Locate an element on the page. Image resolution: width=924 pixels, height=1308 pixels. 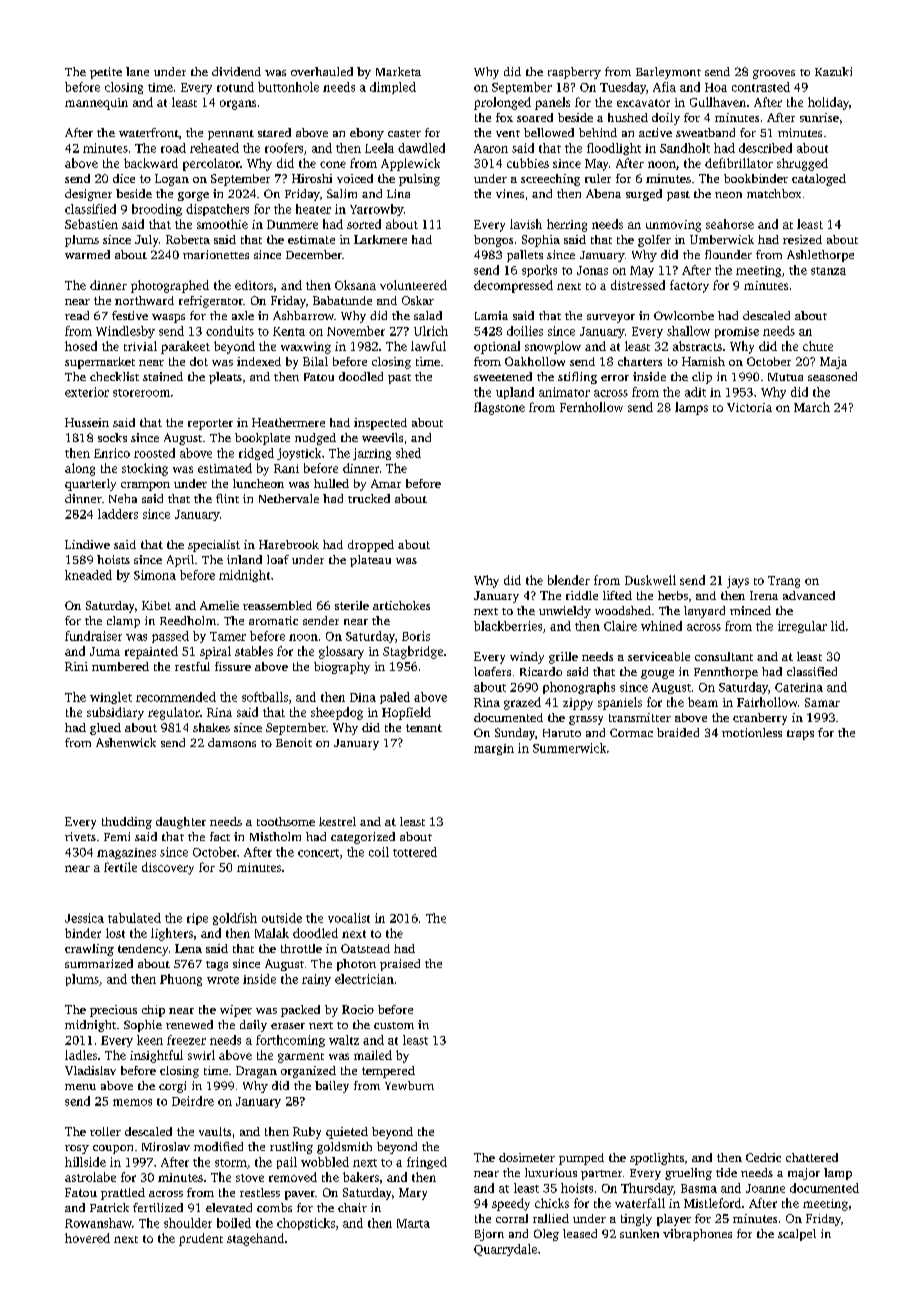
Fairhollow is located at coordinates (767, 702).
